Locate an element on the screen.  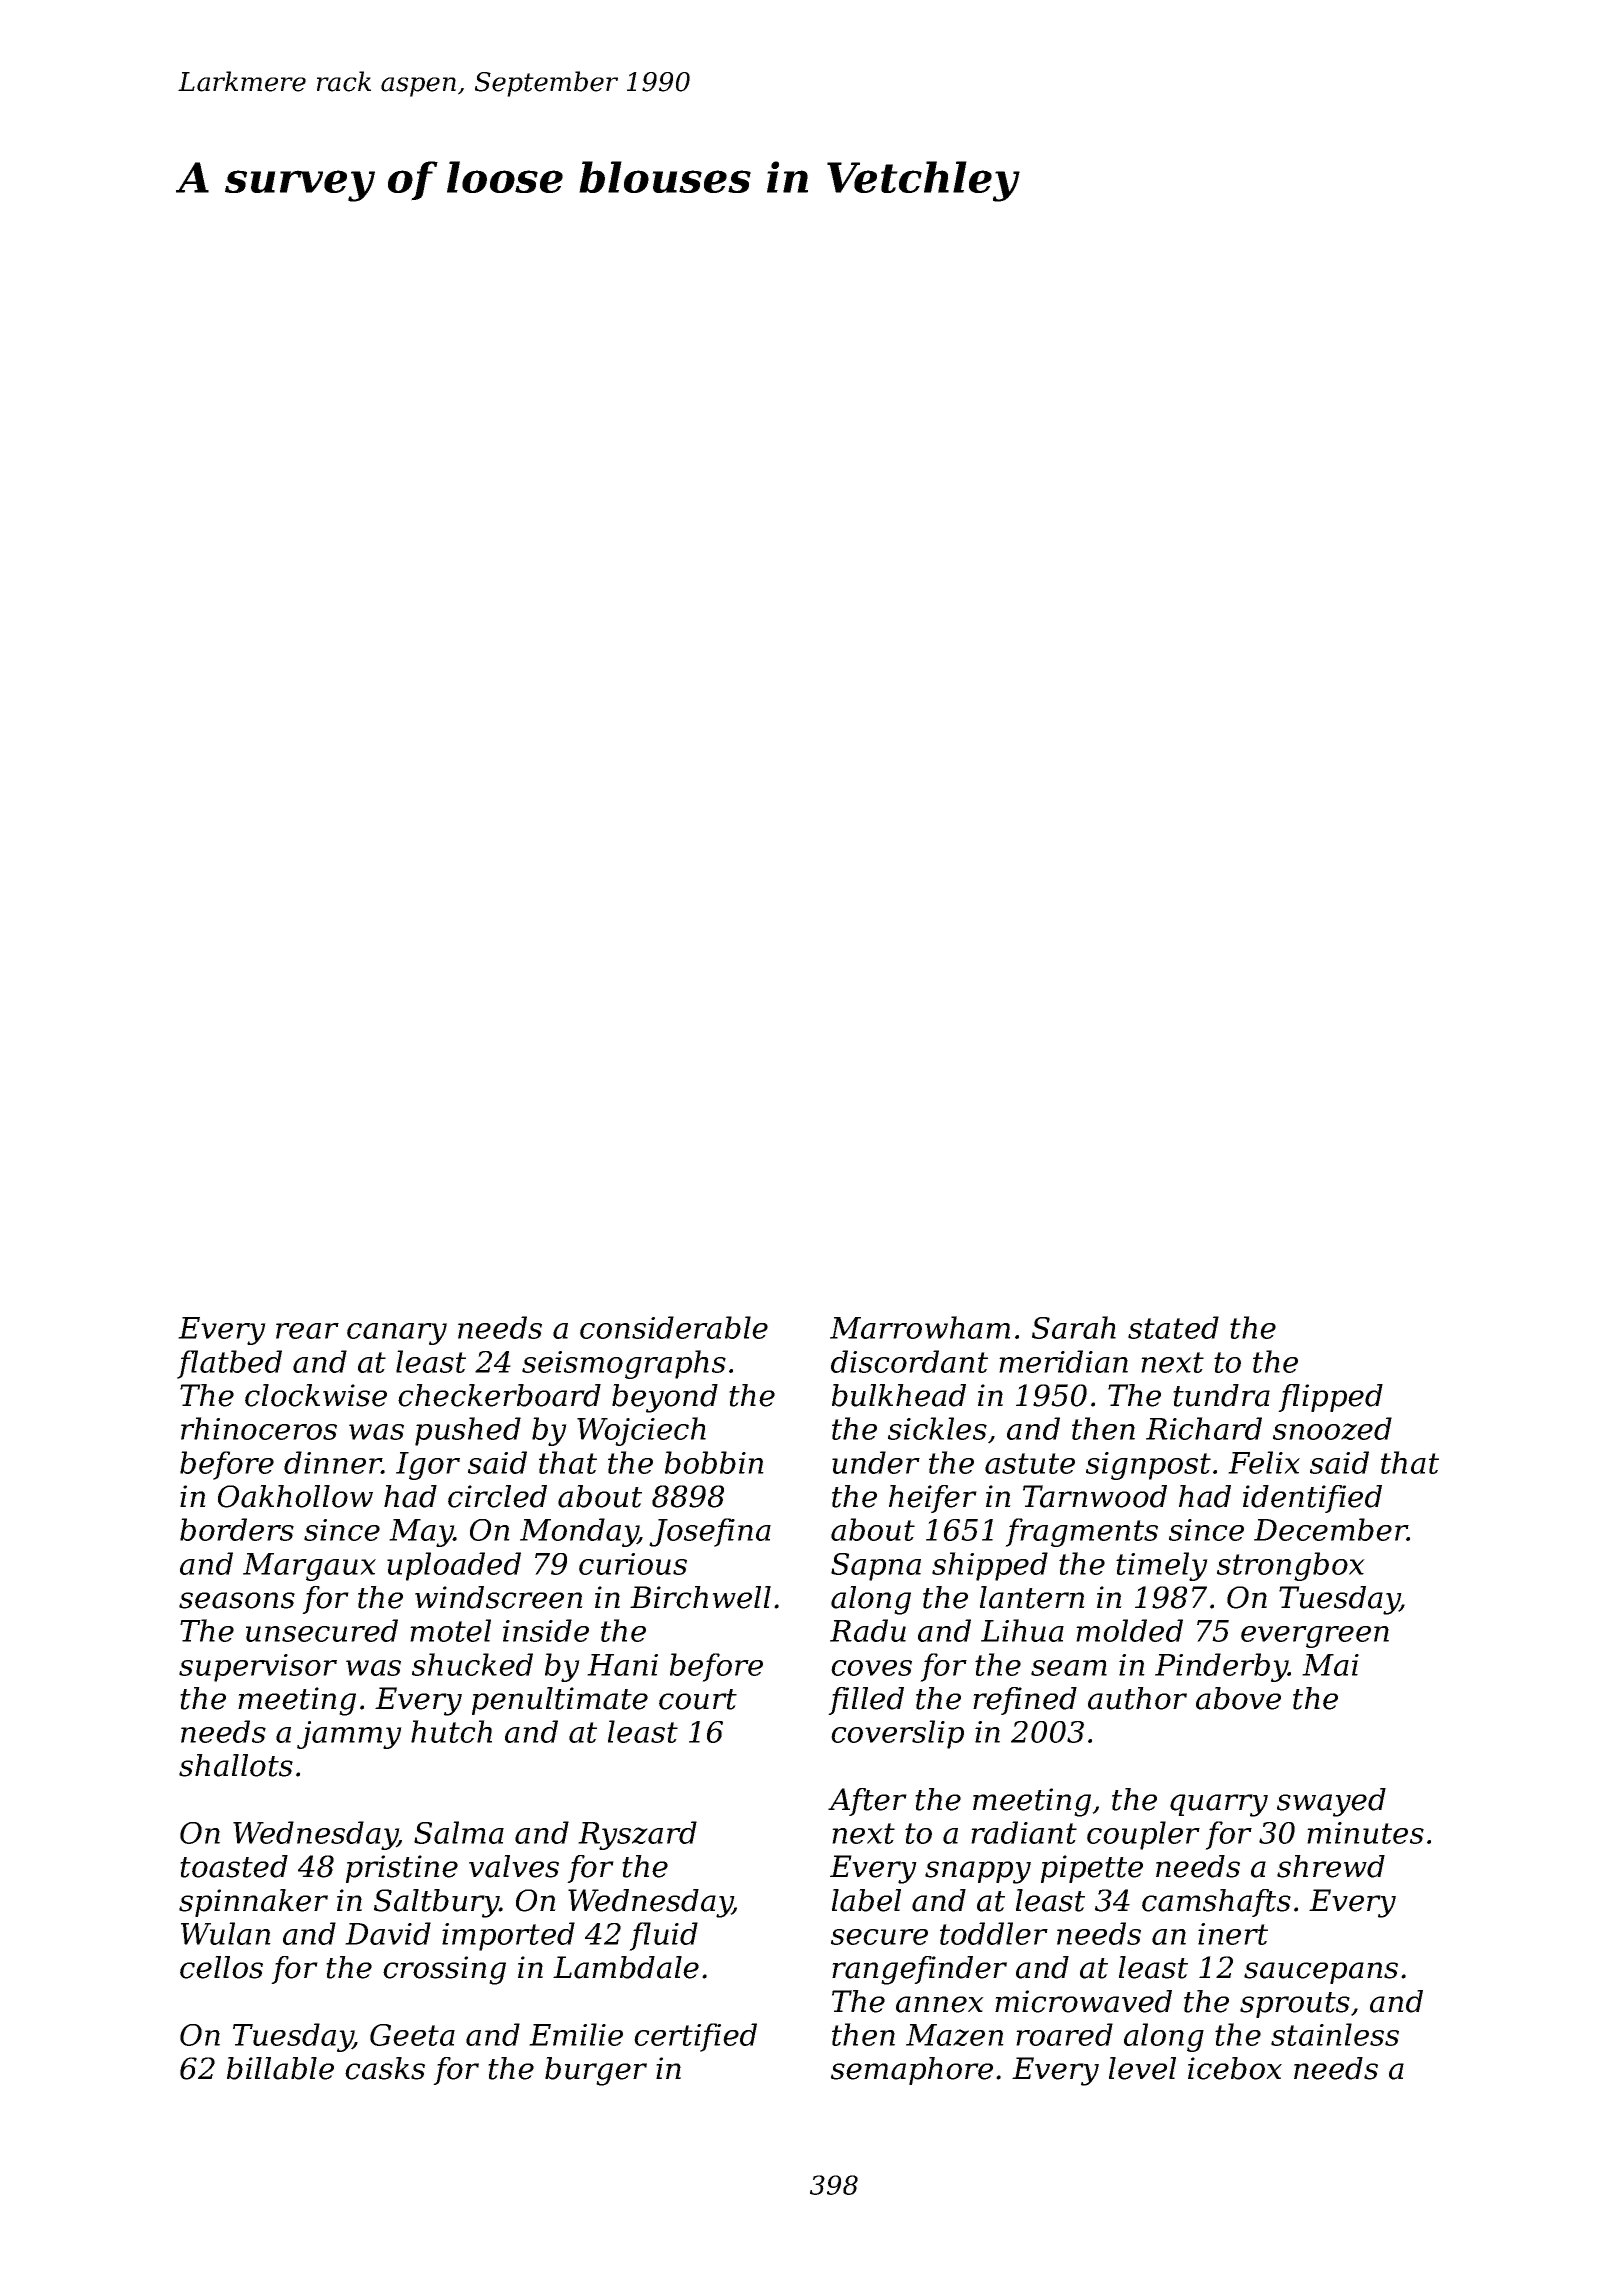
seasons is located at coordinates (237, 1600).
